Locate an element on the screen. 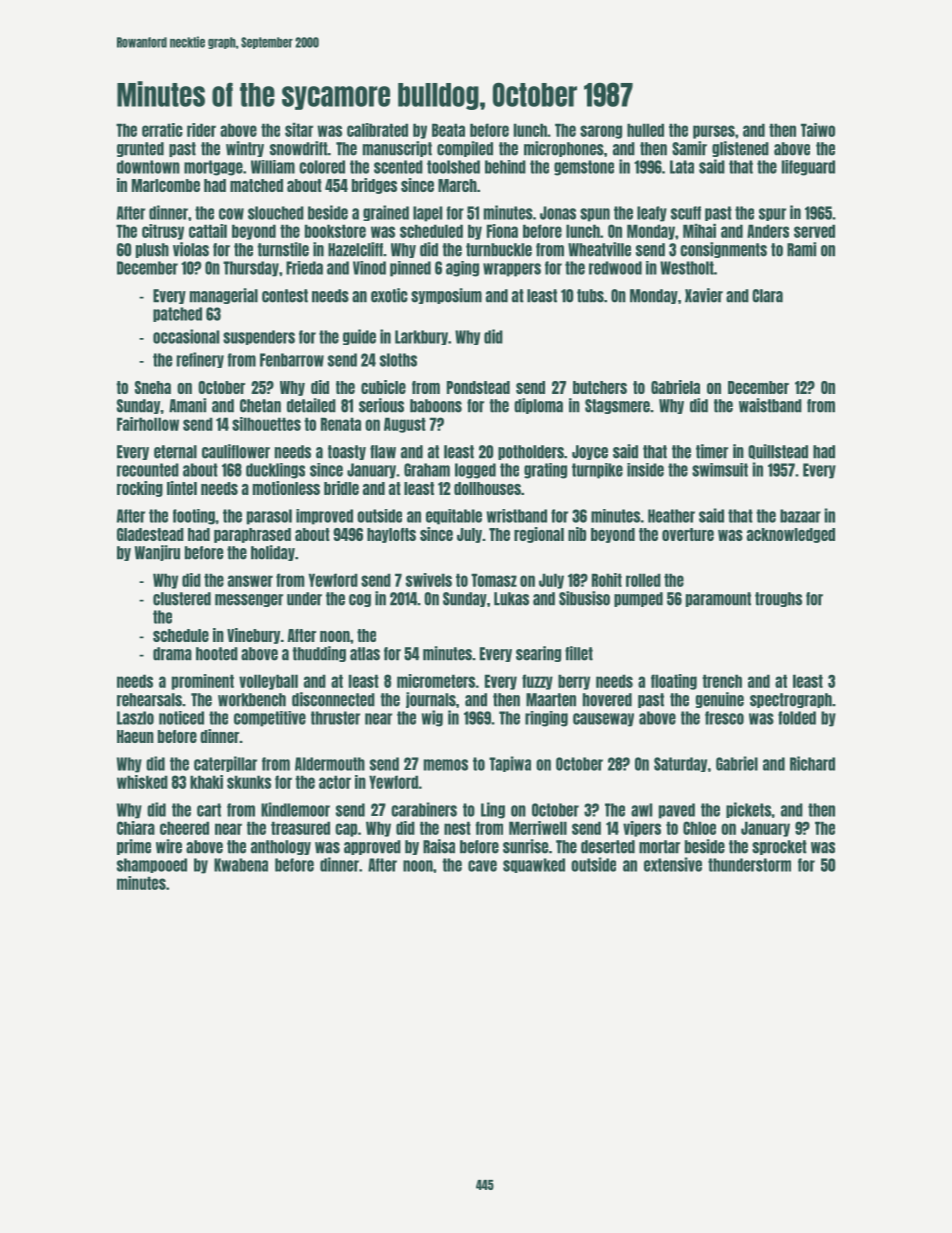 The width and height of the screenshot is (952, 1233). calibrated is located at coordinates (377, 130).
